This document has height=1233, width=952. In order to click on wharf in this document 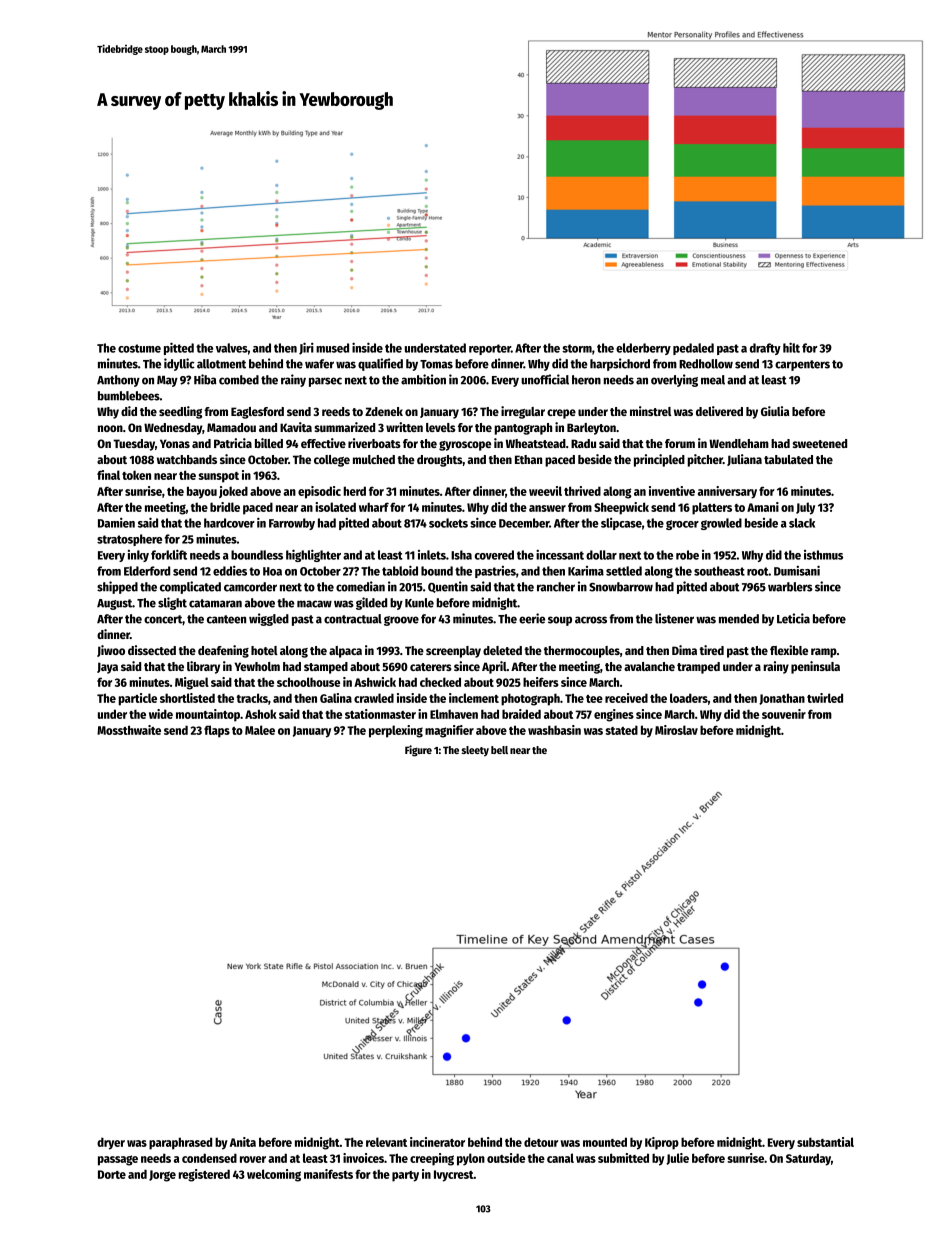, I will do `click(374, 507)`.
